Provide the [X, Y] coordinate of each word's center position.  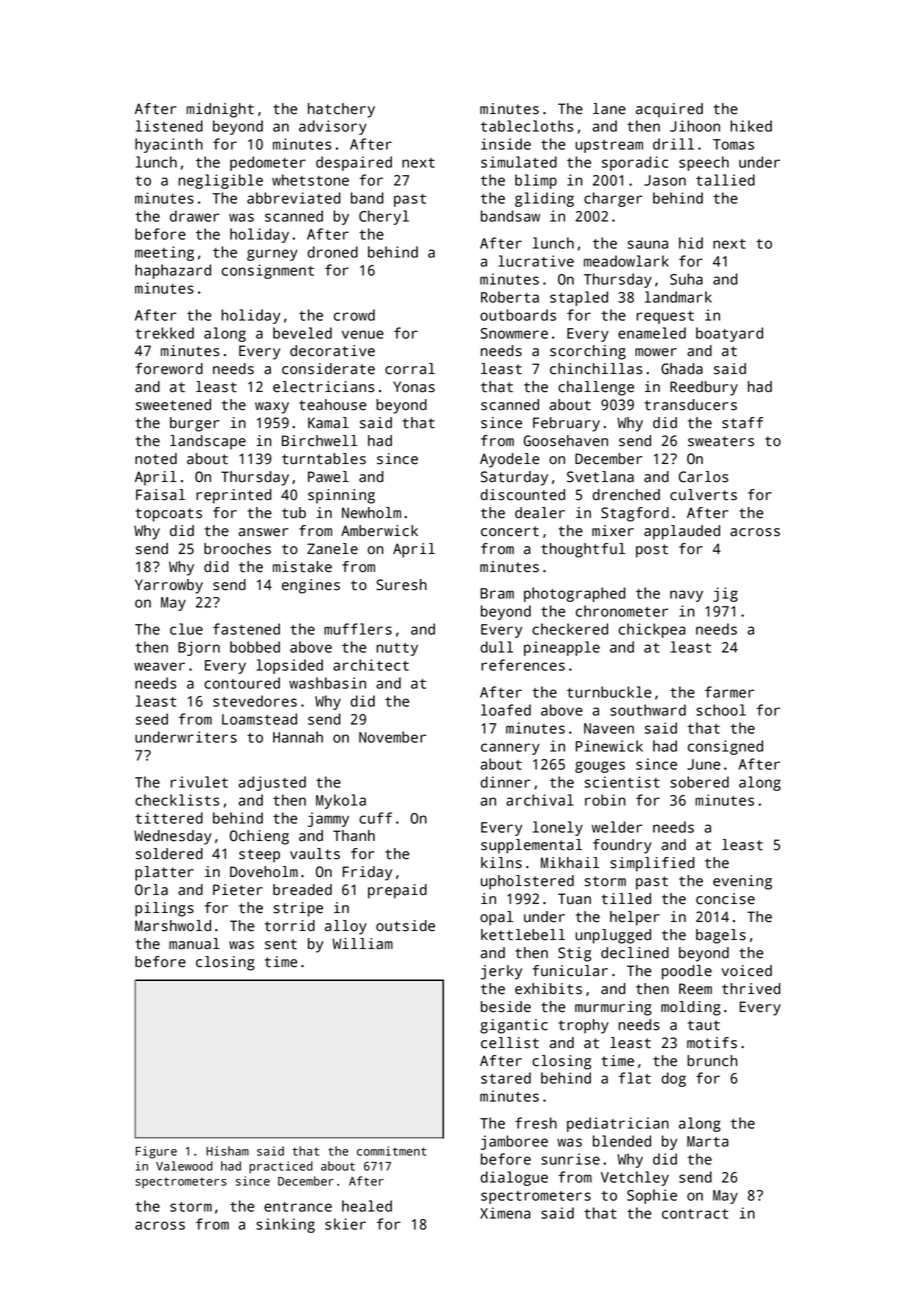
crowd [354, 315]
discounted [522, 495]
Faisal [160, 495]
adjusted [272, 783]
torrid [290, 926]
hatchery [341, 110]
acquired [669, 110]
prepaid [397, 891]
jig [725, 594]
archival [540, 800]
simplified [652, 864]
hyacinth [169, 145]
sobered [699, 782]
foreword [169, 369]
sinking [285, 1225]
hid [691, 243]
